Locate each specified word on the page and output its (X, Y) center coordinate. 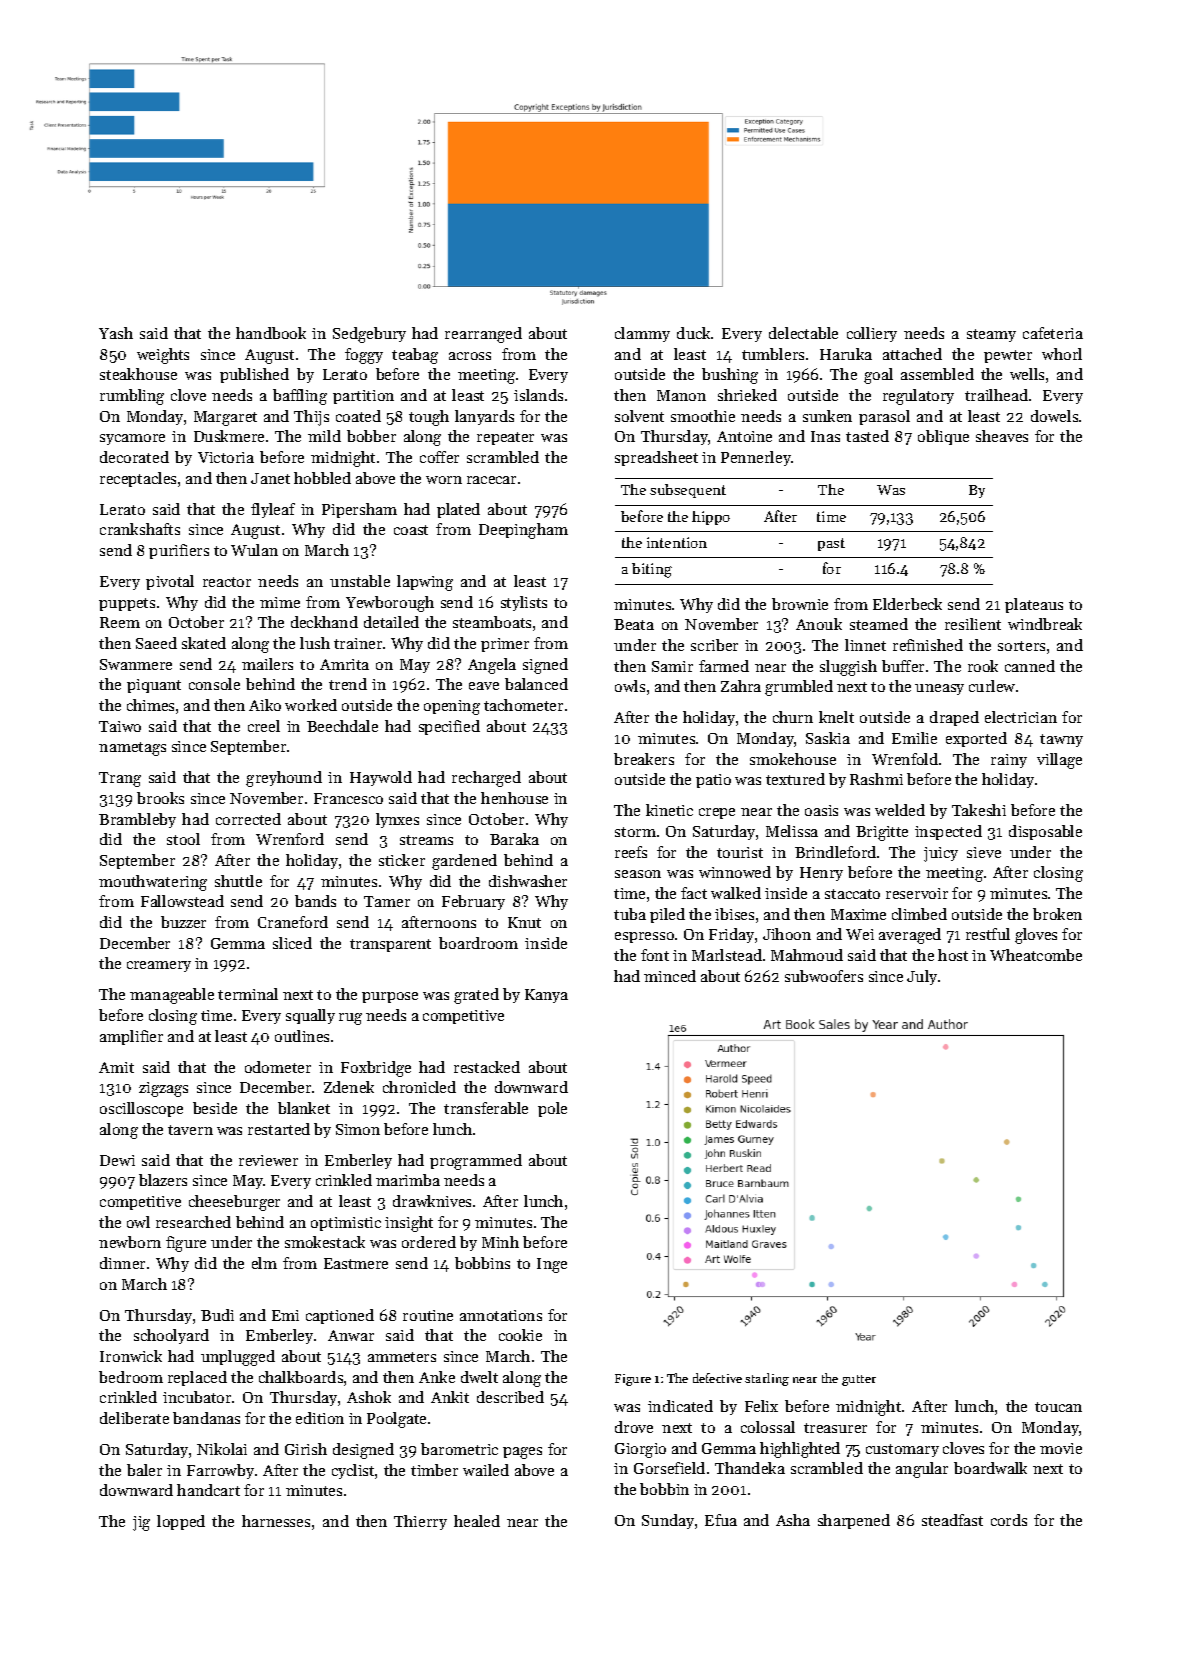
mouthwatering (153, 883)
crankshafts (140, 529)
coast (411, 530)
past (831, 544)
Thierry (420, 1522)
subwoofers (824, 976)
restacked (487, 1067)
